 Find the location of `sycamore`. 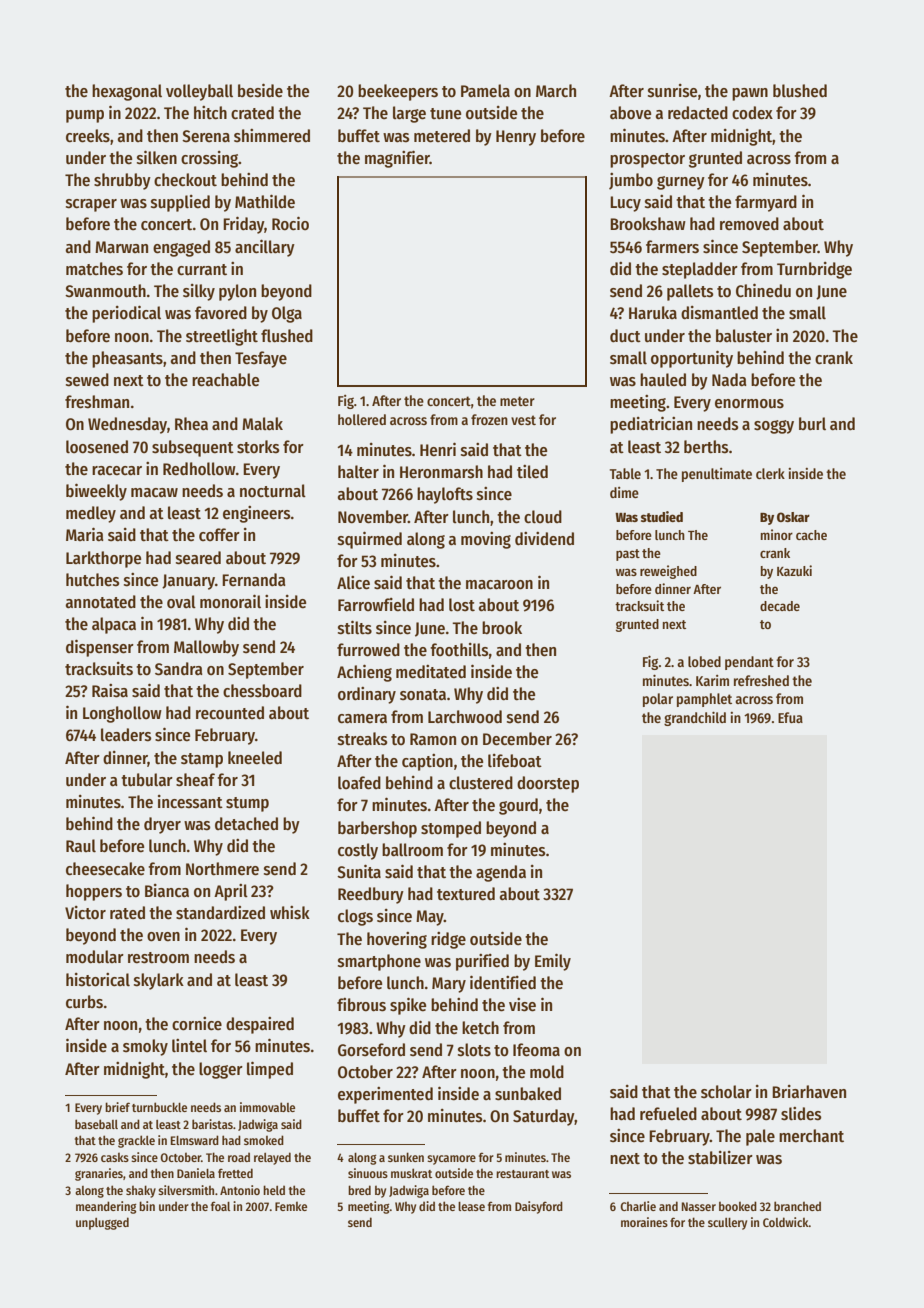

sycamore is located at coordinates (451, 1160).
